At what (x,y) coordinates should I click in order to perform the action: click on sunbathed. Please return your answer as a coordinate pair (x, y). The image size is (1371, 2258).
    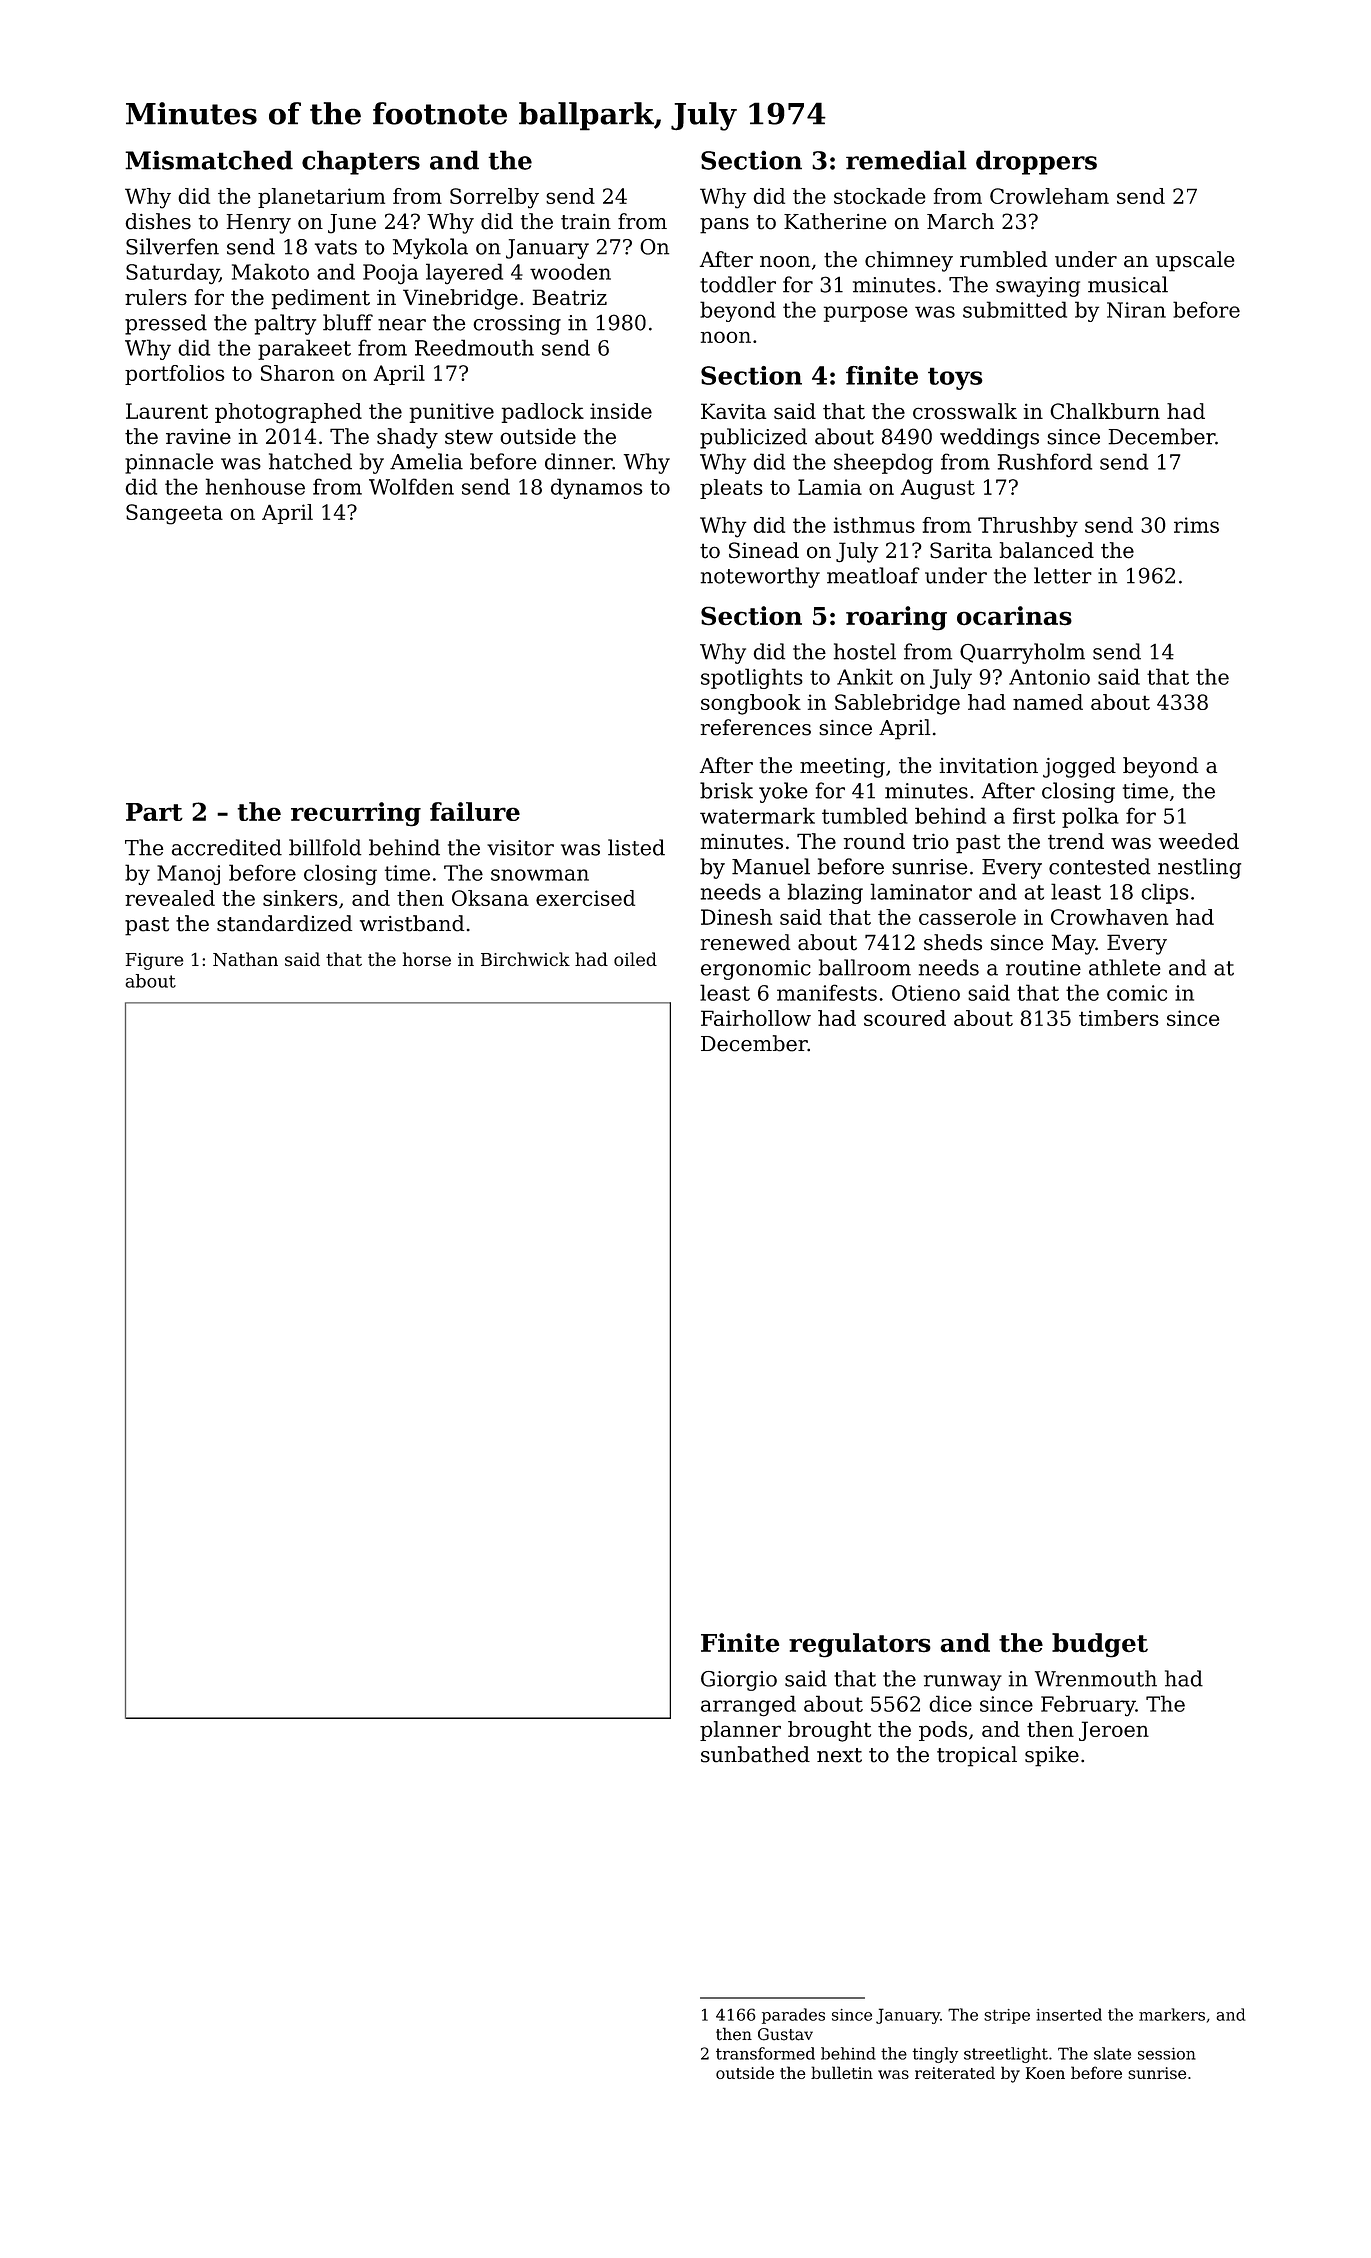
    Looking at the image, I should click on (755, 1754).
